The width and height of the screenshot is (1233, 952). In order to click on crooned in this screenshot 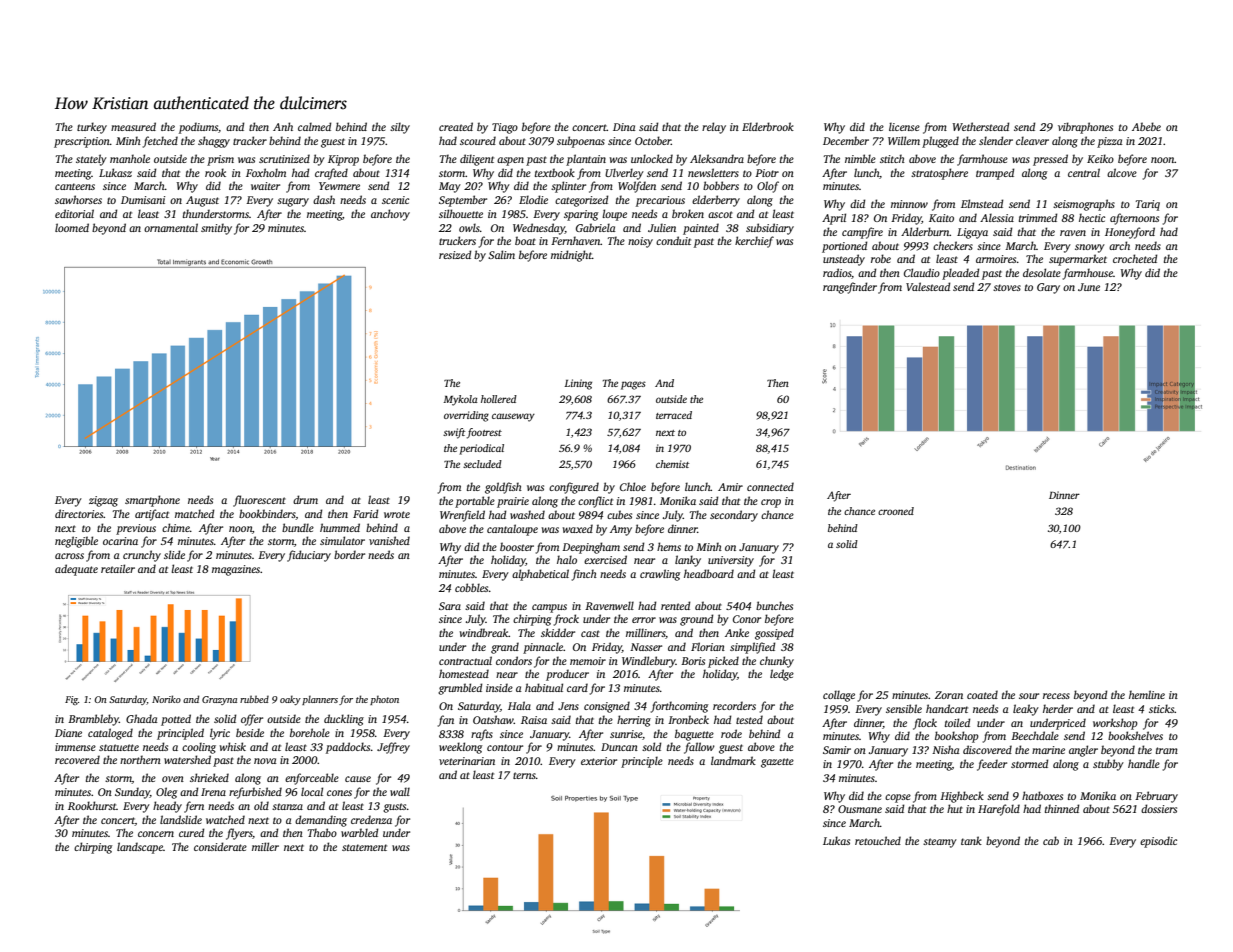, I will do `click(896, 511)`.
